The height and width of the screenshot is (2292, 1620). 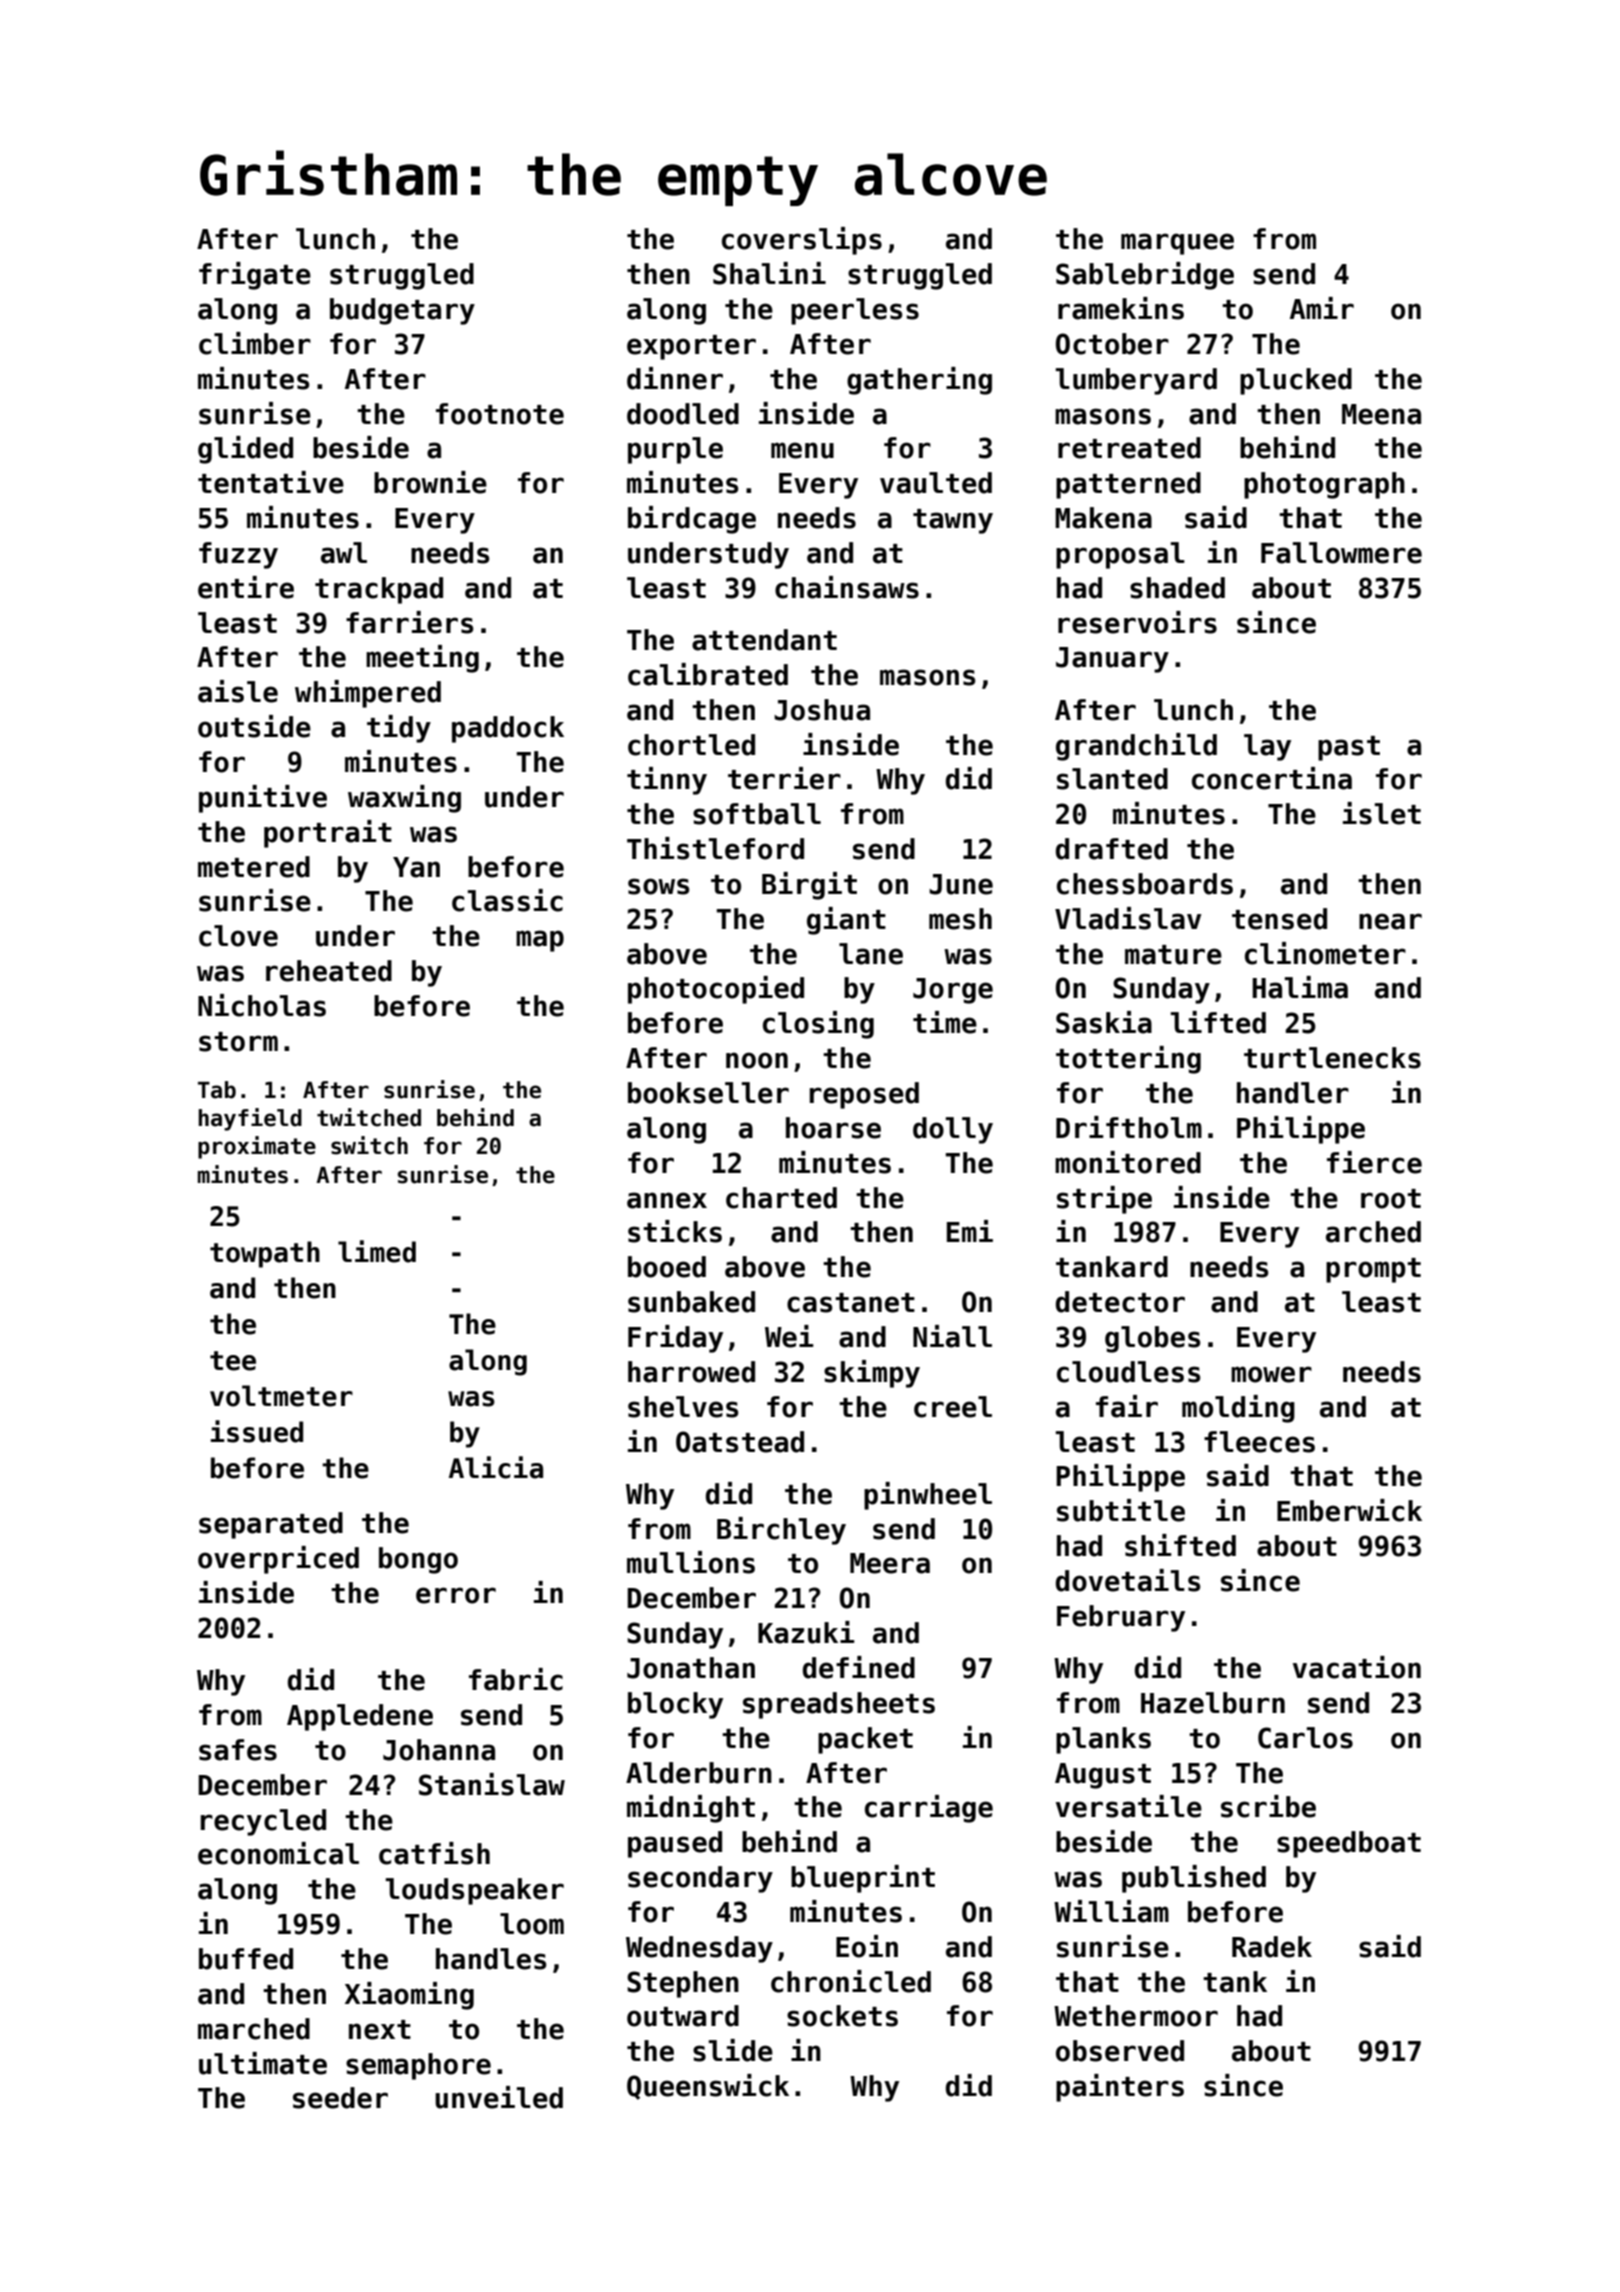 What do you see at coordinates (1341, 553) in the screenshot?
I see `Fallowmere` at bounding box center [1341, 553].
